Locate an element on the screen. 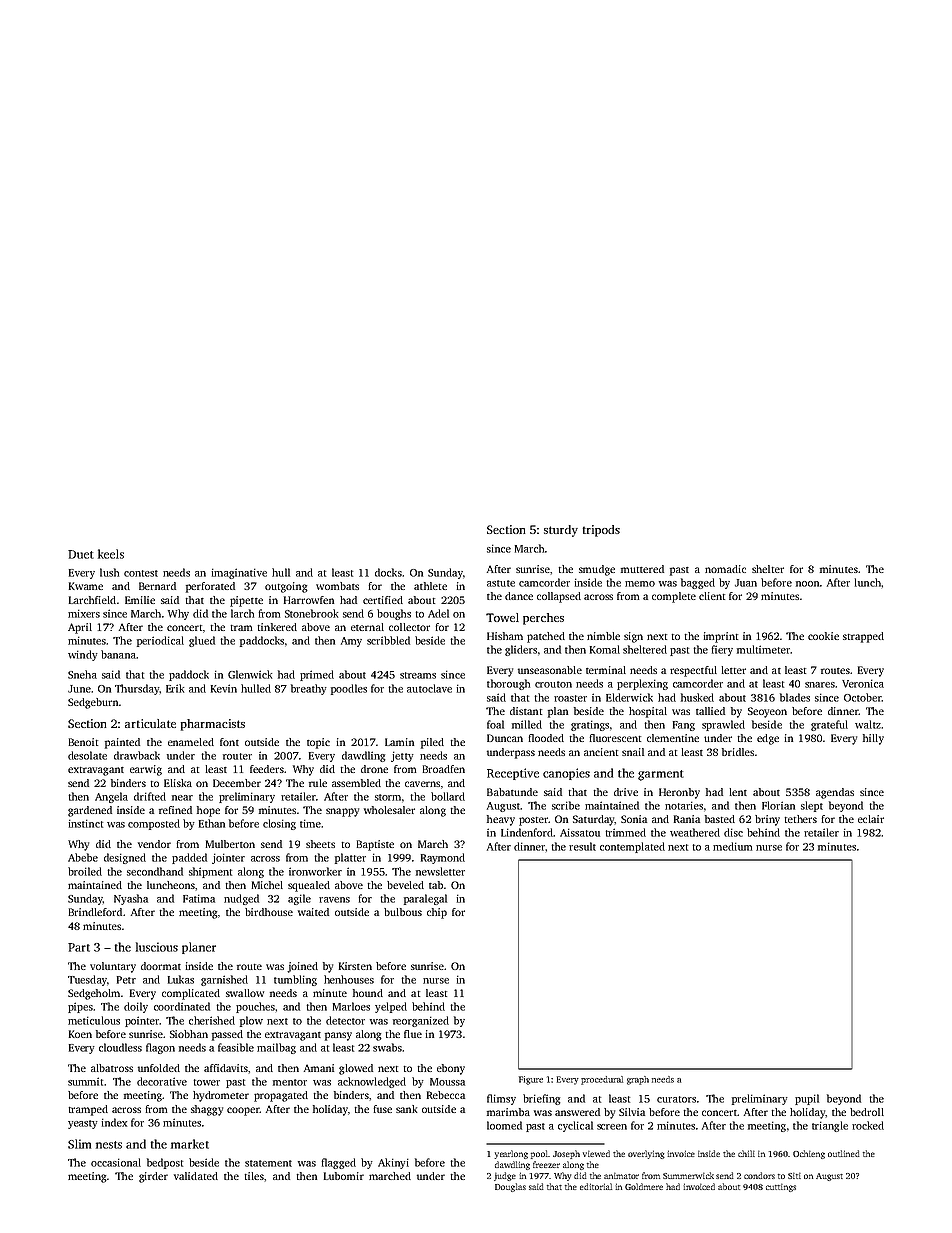 This screenshot has height=1233, width=952. complicated is located at coordinates (191, 994).
